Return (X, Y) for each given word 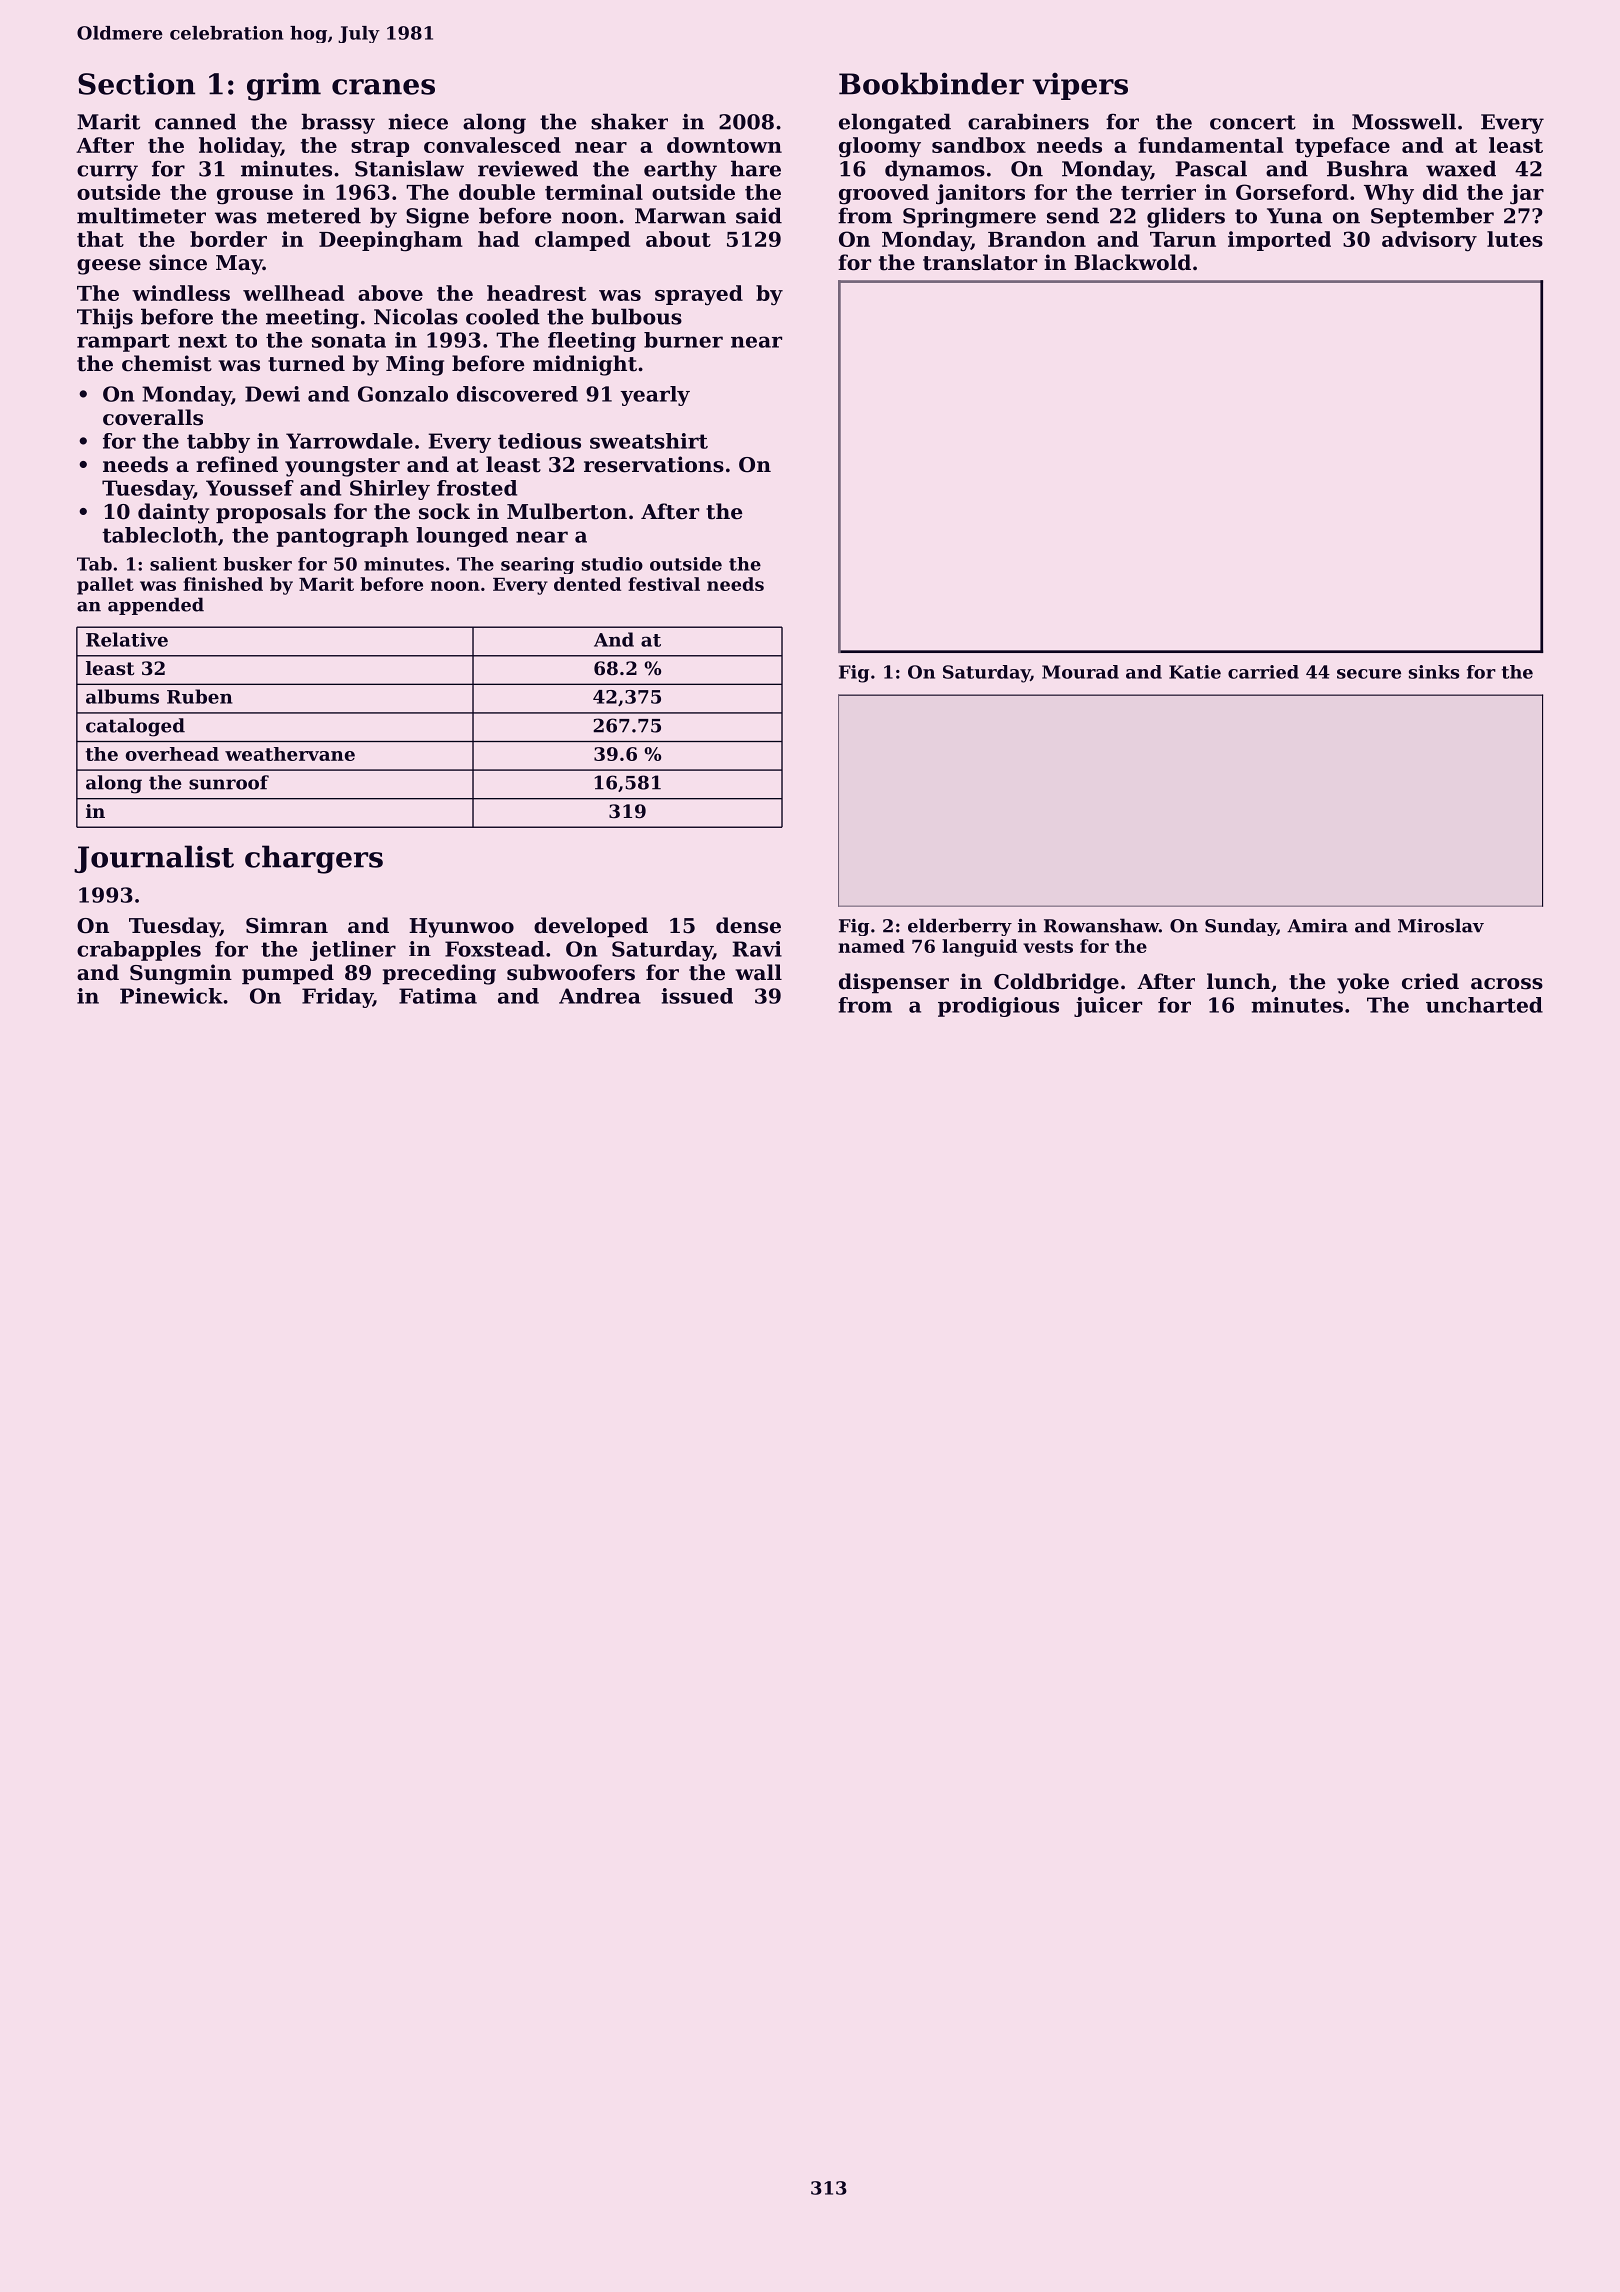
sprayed (699, 295)
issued (697, 996)
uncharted (1484, 1005)
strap (380, 148)
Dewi (272, 394)
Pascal (1211, 168)
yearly (655, 396)
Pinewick (171, 996)
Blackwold (1132, 262)
